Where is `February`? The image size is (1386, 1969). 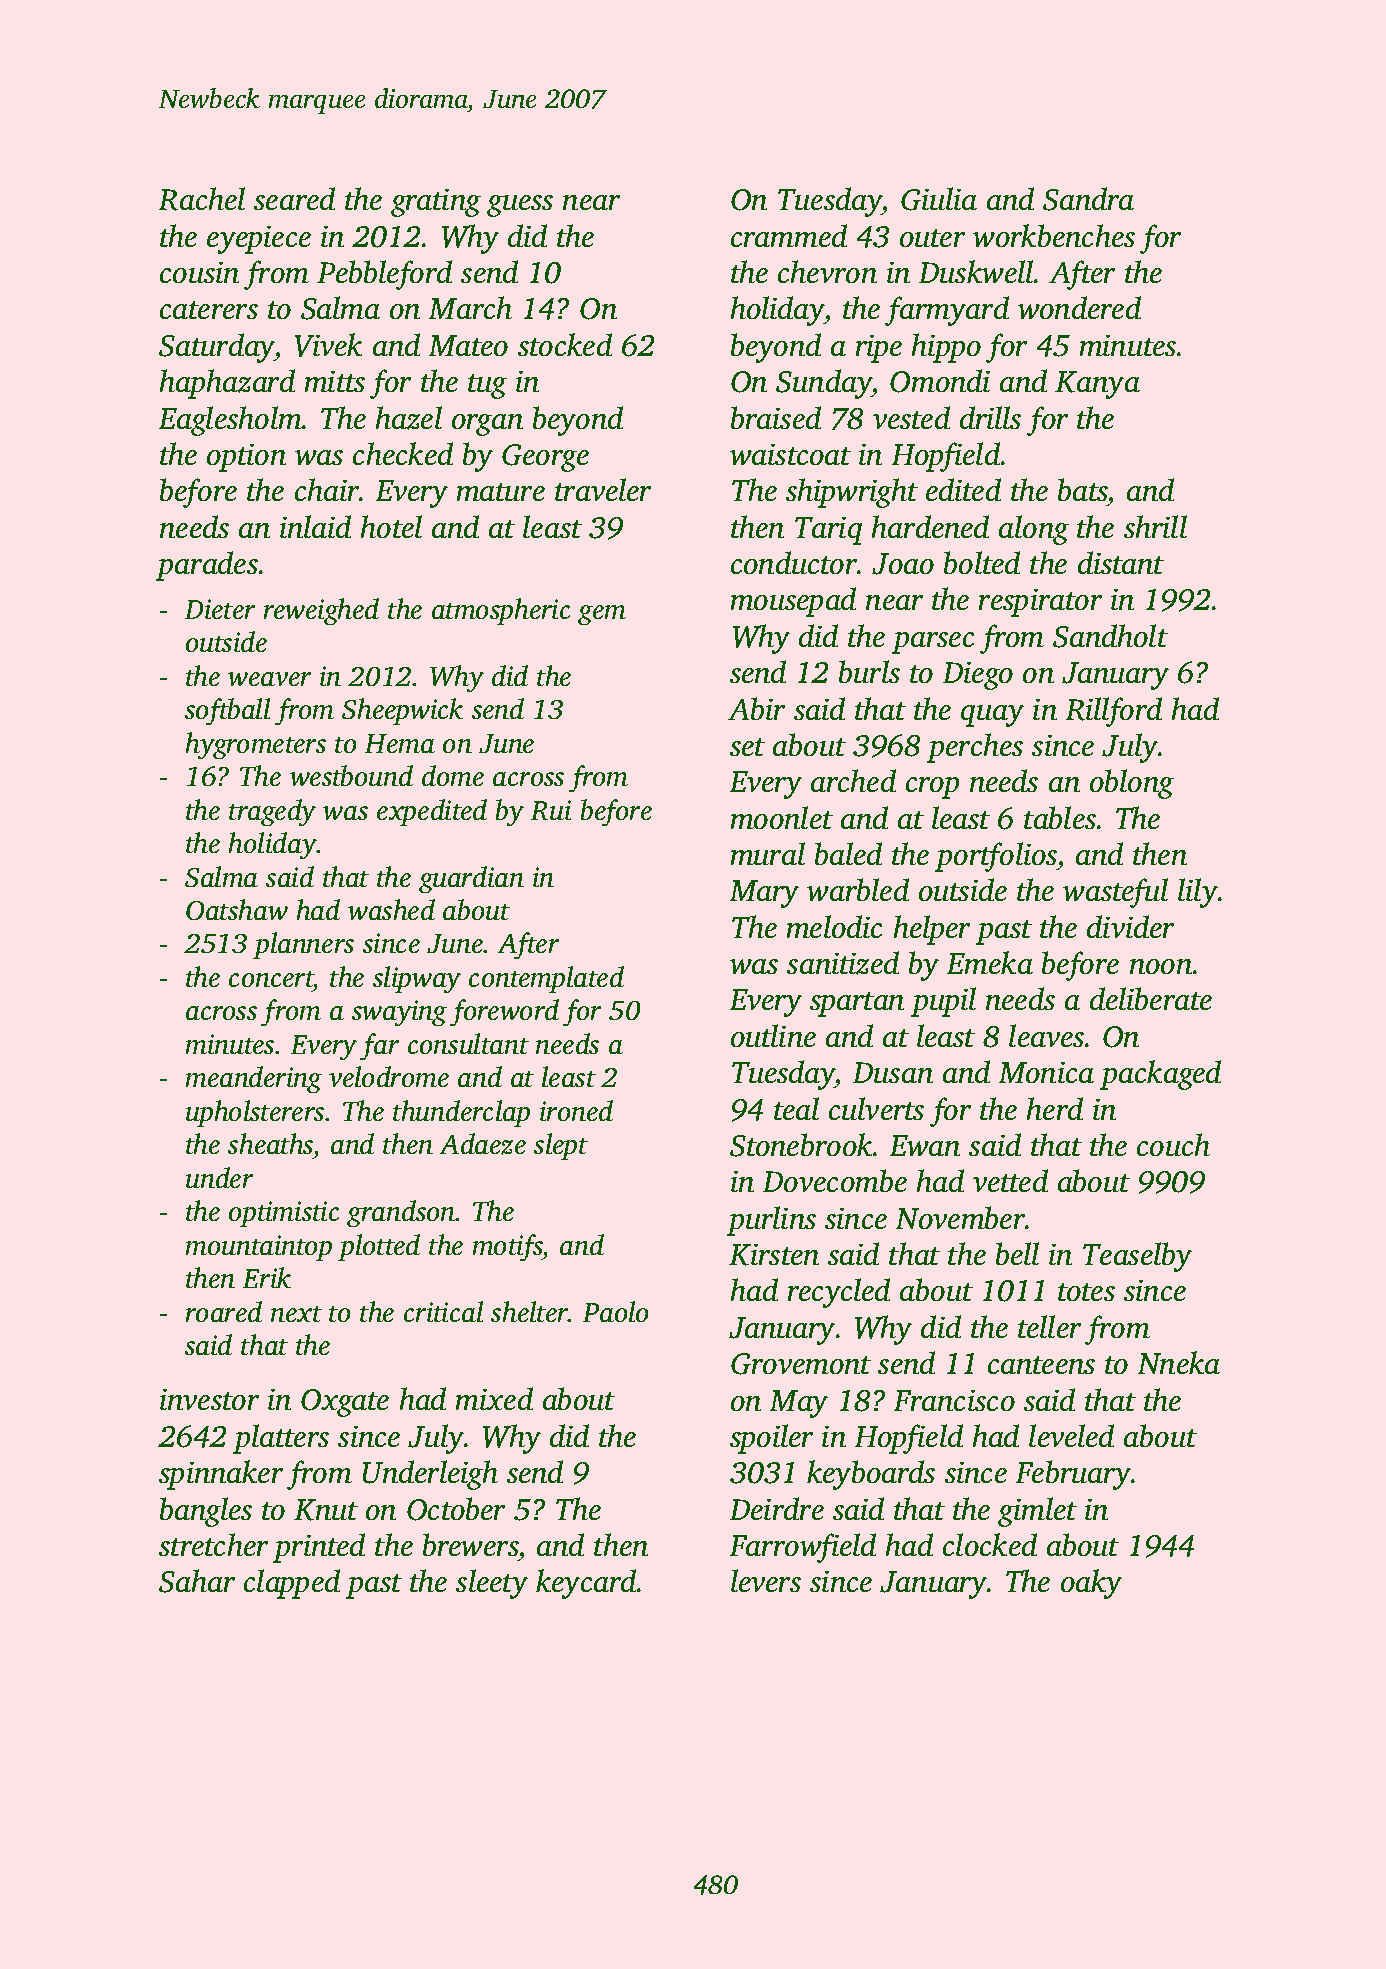
February is located at coordinates (1073, 1475).
